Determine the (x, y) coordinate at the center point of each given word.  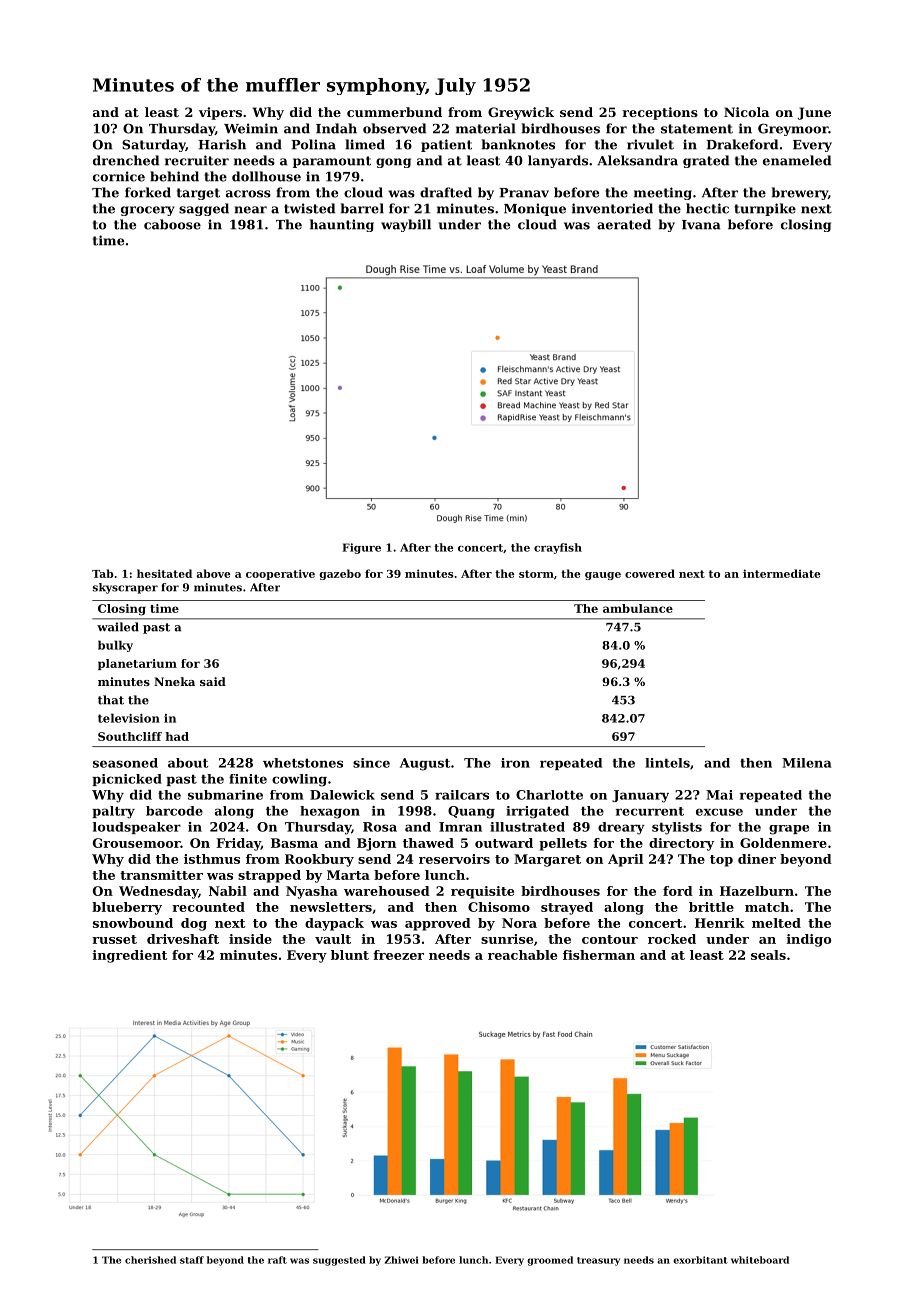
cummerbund (394, 112)
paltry (113, 812)
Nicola (746, 112)
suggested (339, 1261)
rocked (672, 939)
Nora (519, 923)
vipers (220, 113)
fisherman (599, 955)
